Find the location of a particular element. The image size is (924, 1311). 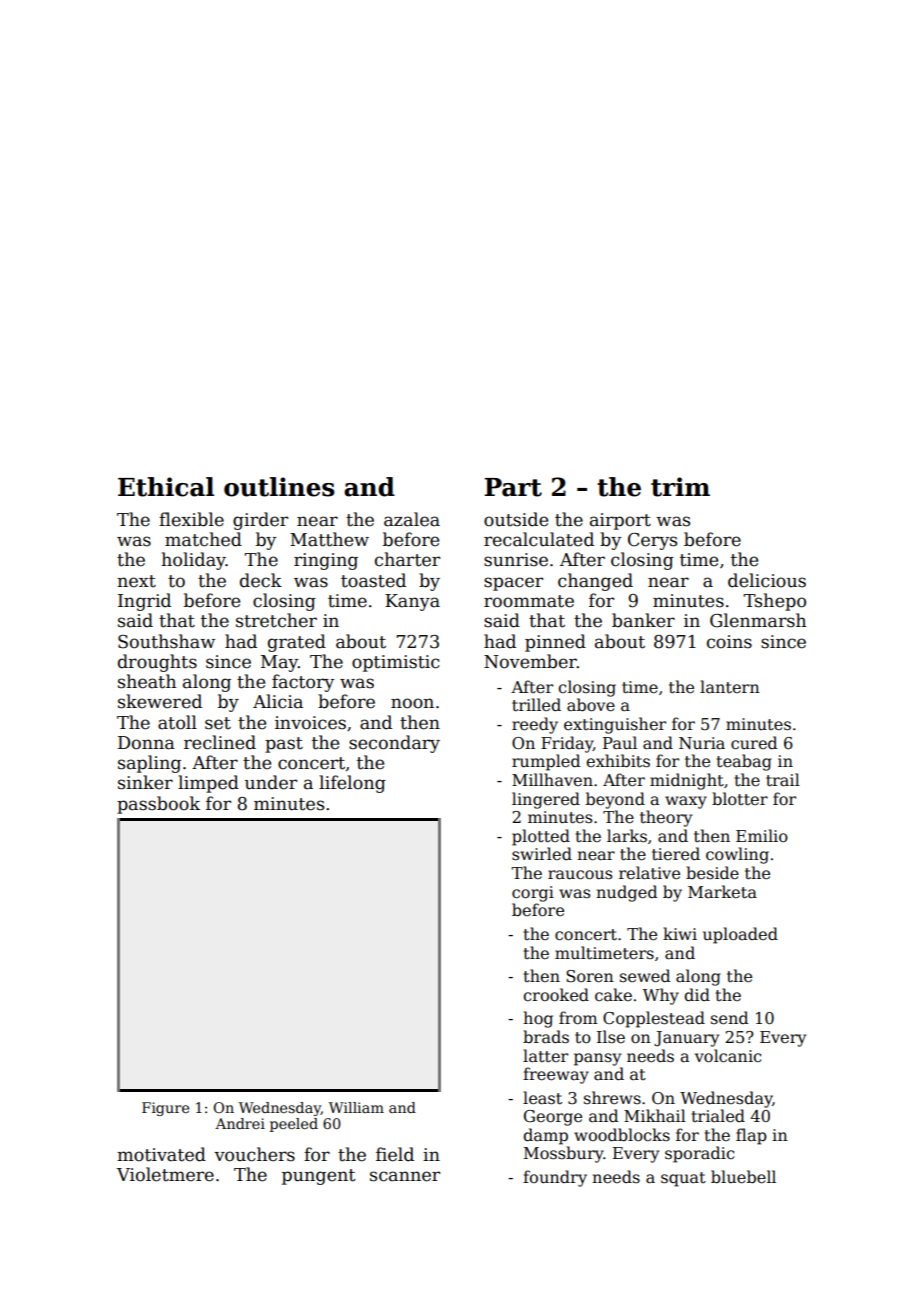

bluebell is located at coordinates (743, 1177).
